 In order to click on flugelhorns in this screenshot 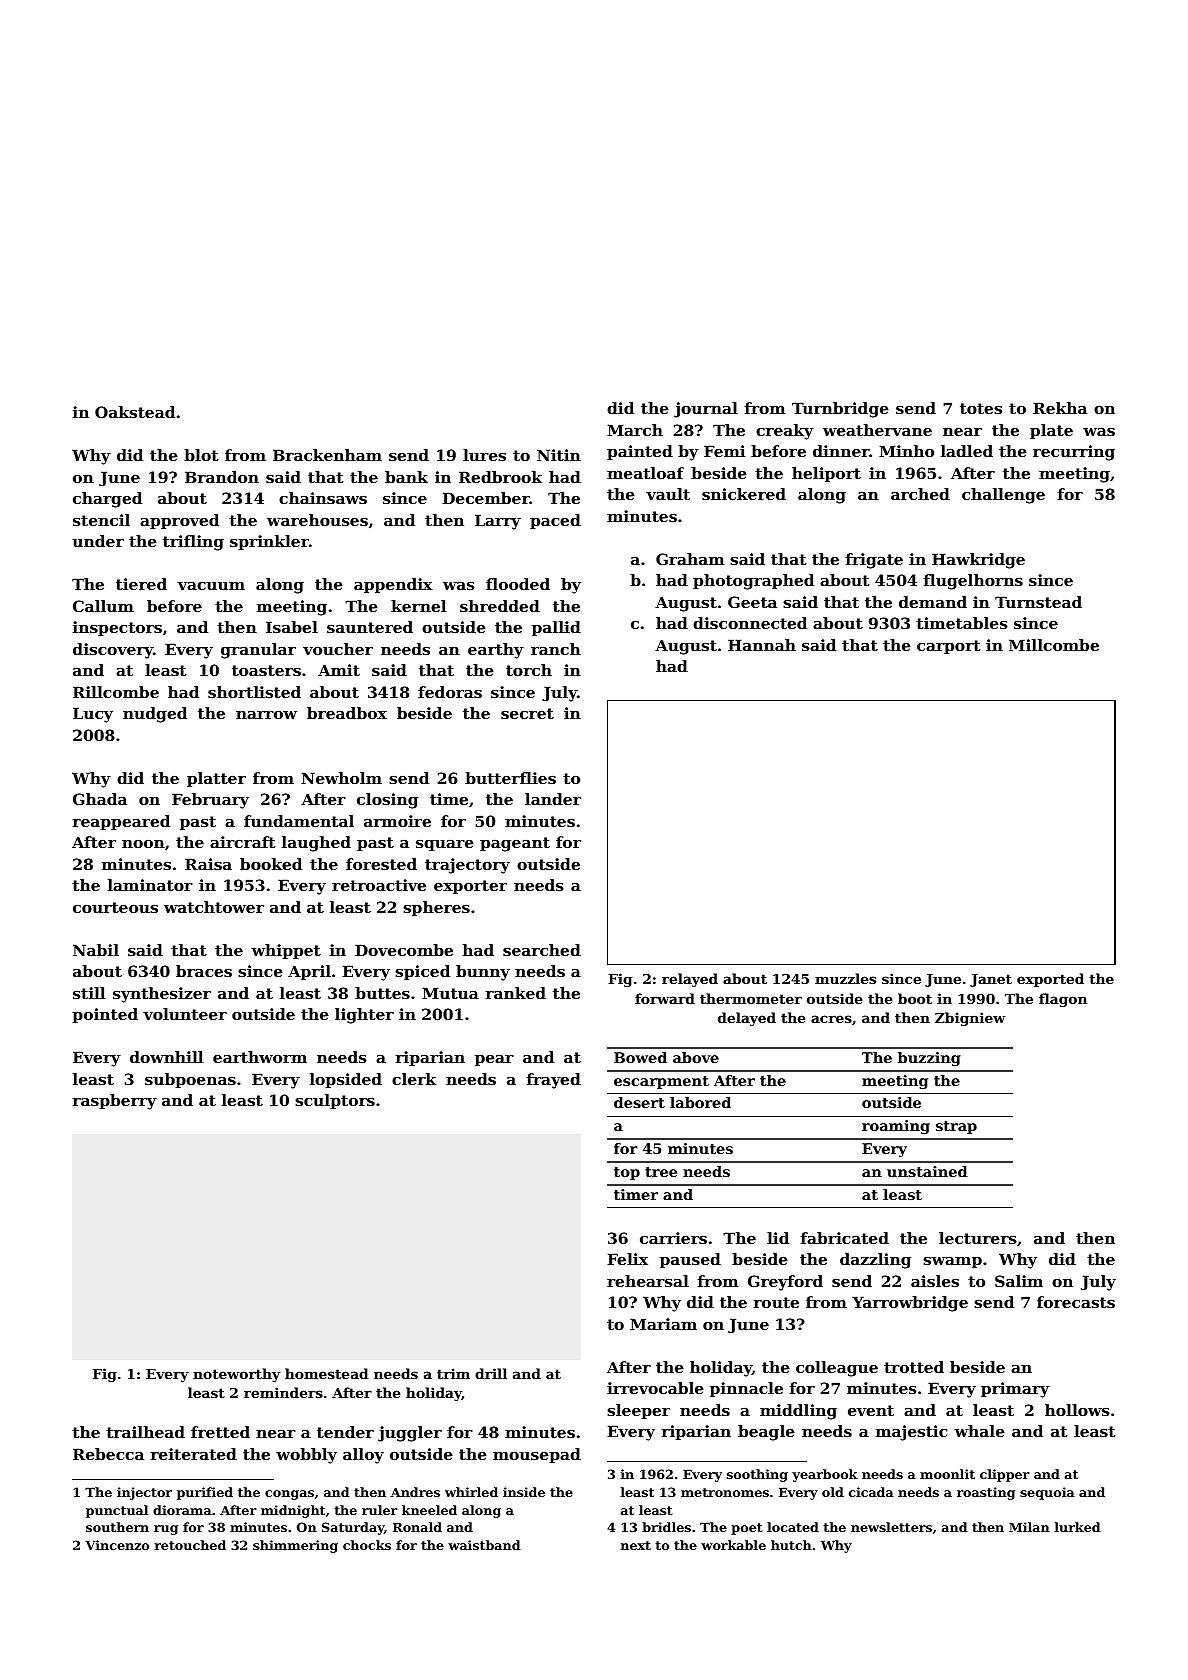, I will do `click(973, 582)`.
